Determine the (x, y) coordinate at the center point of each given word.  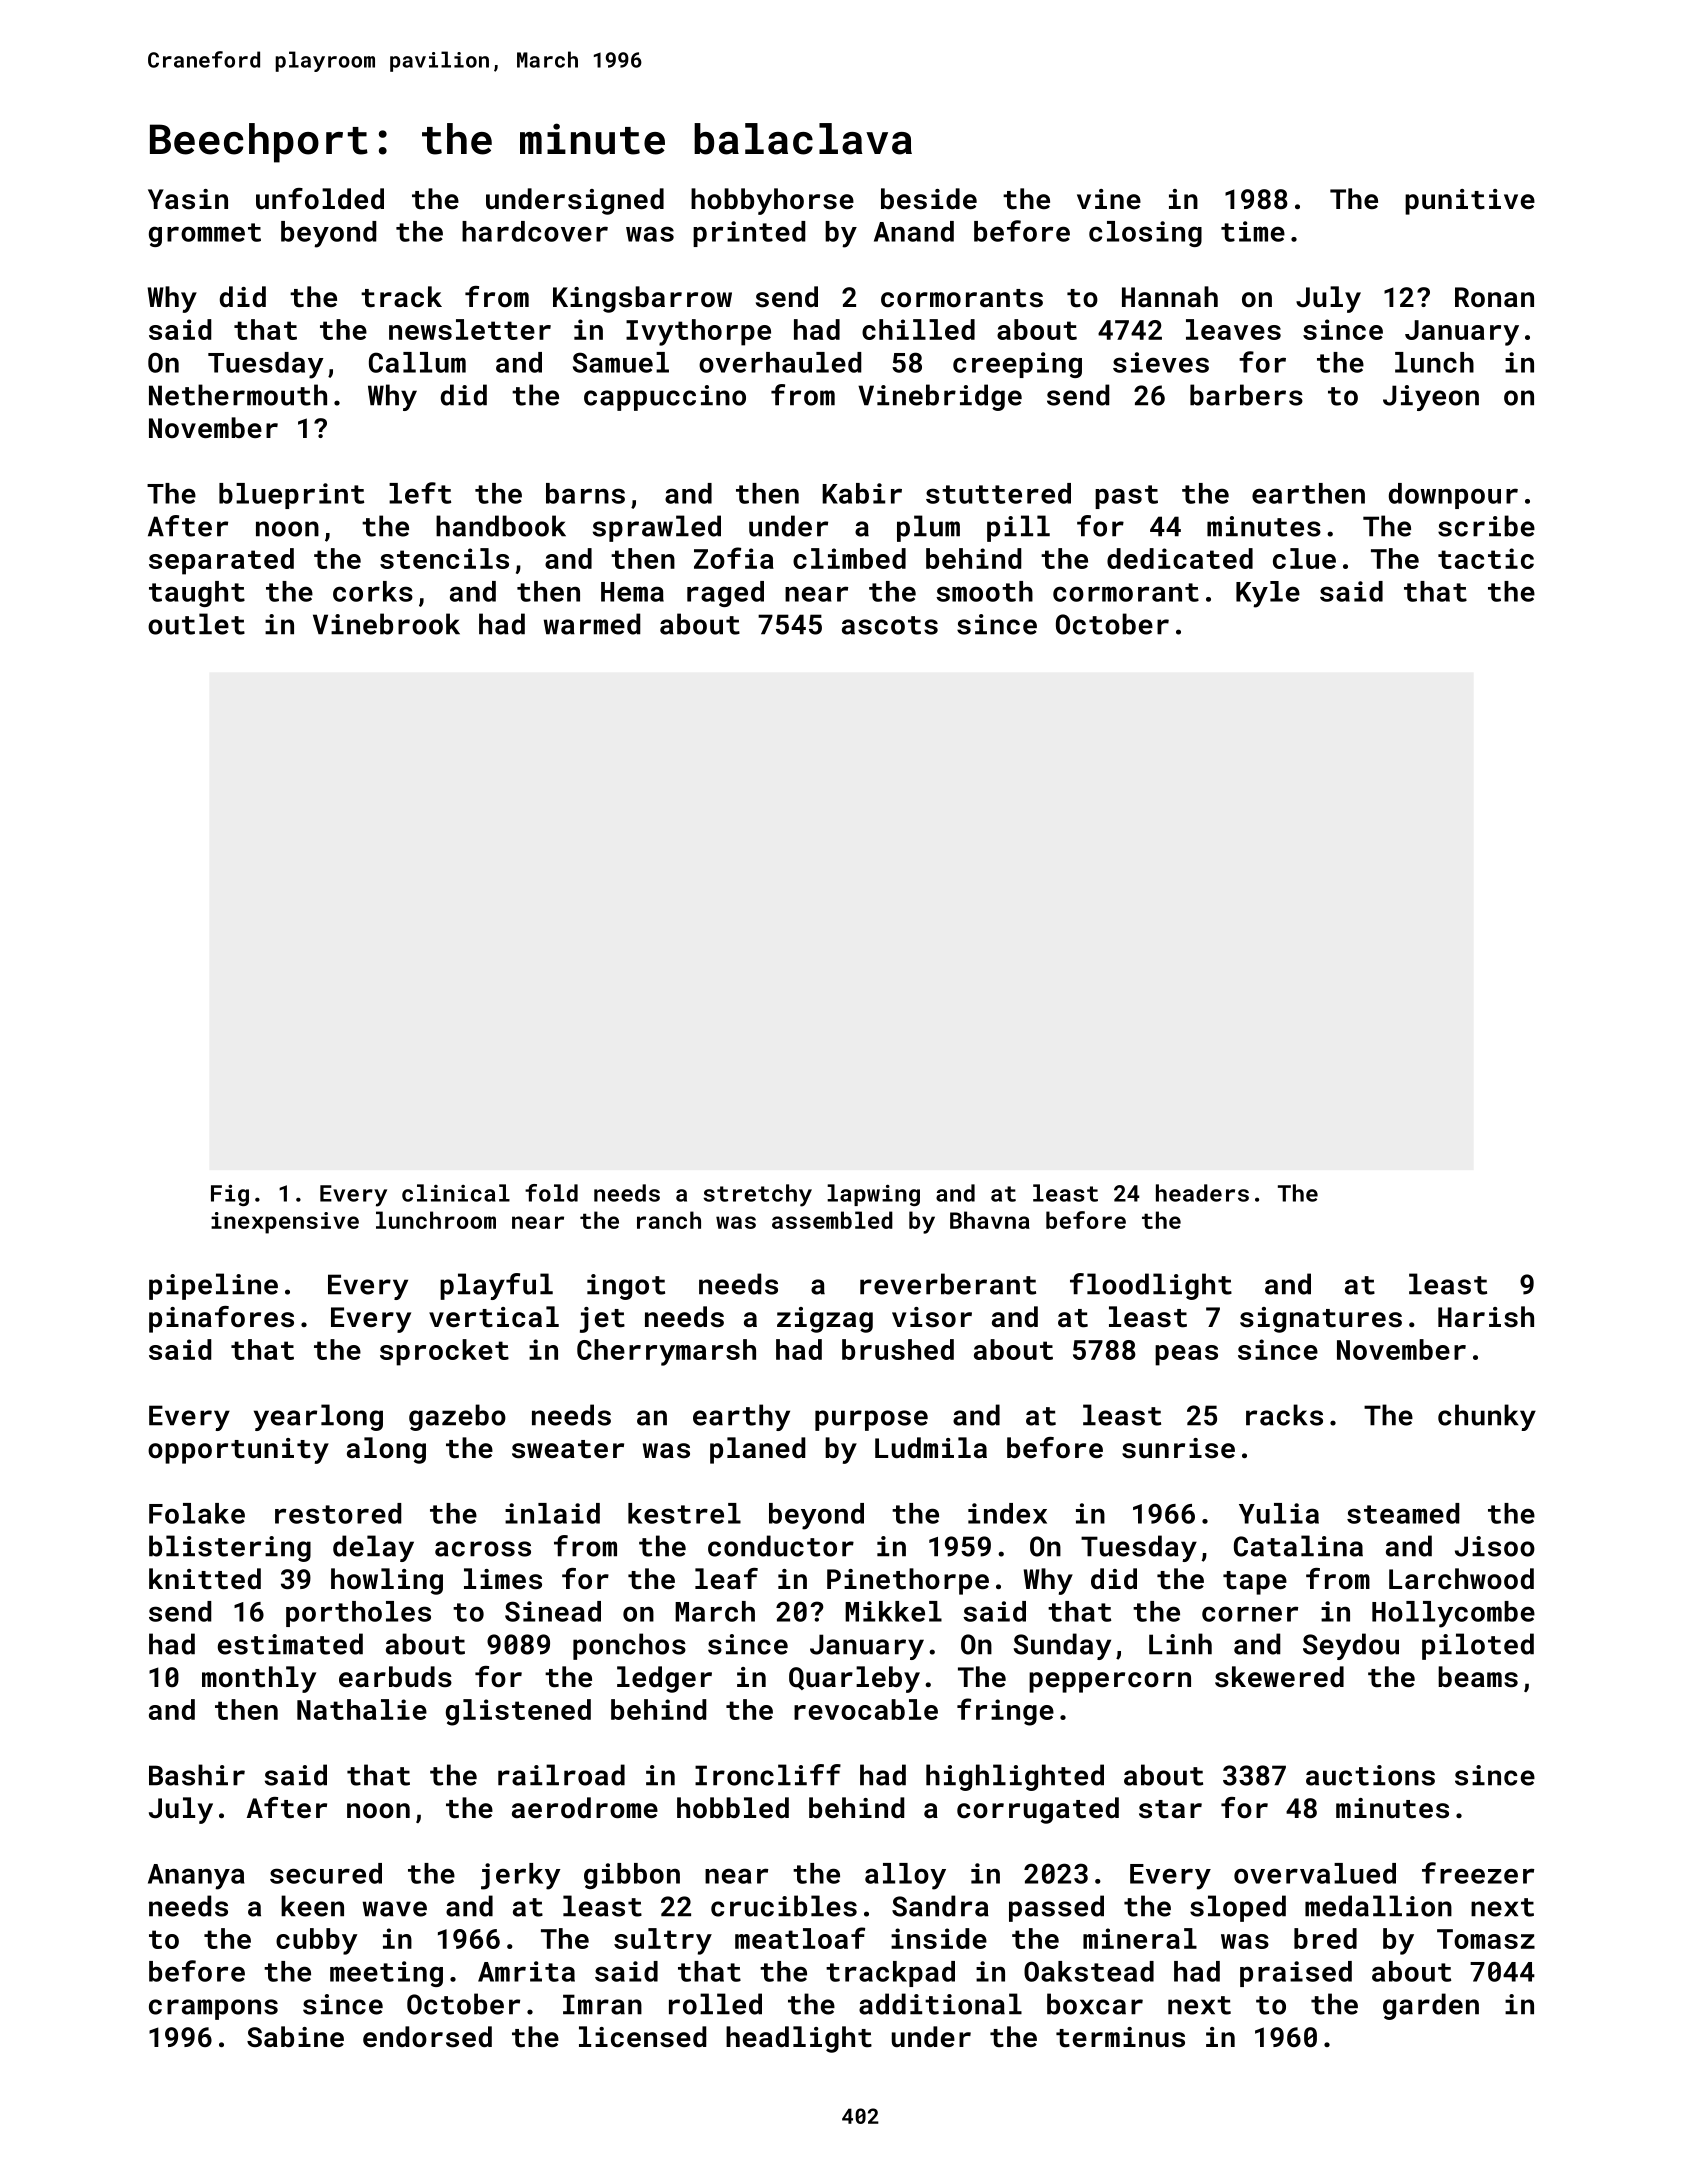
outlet (196, 624)
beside (929, 199)
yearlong (318, 1417)
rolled (715, 2004)
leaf (726, 1578)
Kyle (1268, 594)
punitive (1470, 202)
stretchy (758, 1195)
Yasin (188, 199)
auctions (1370, 1775)
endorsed (427, 2037)
